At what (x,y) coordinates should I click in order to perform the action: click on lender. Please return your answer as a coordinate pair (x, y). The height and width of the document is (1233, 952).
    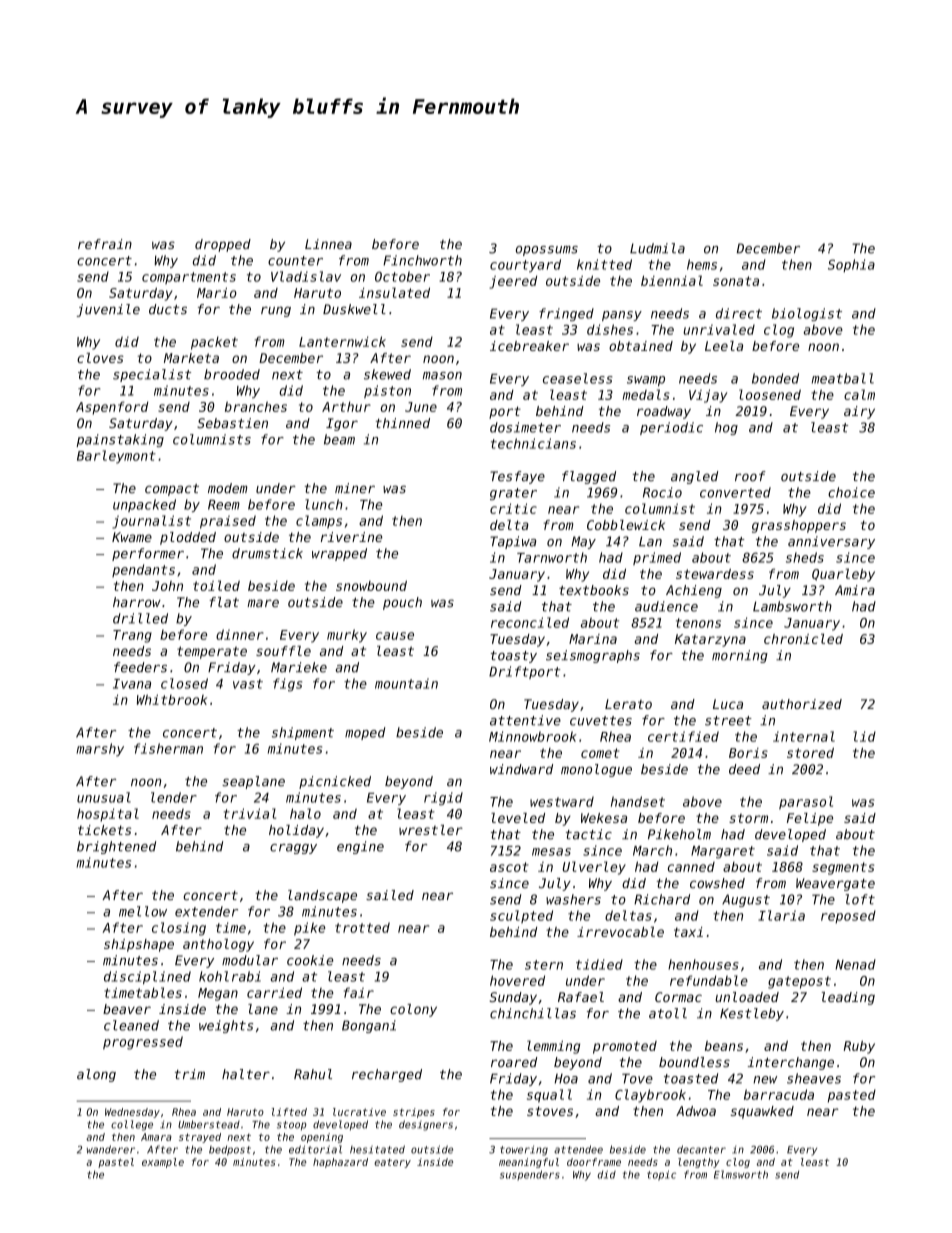
    Looking at the image, I should click on (174, 797).
